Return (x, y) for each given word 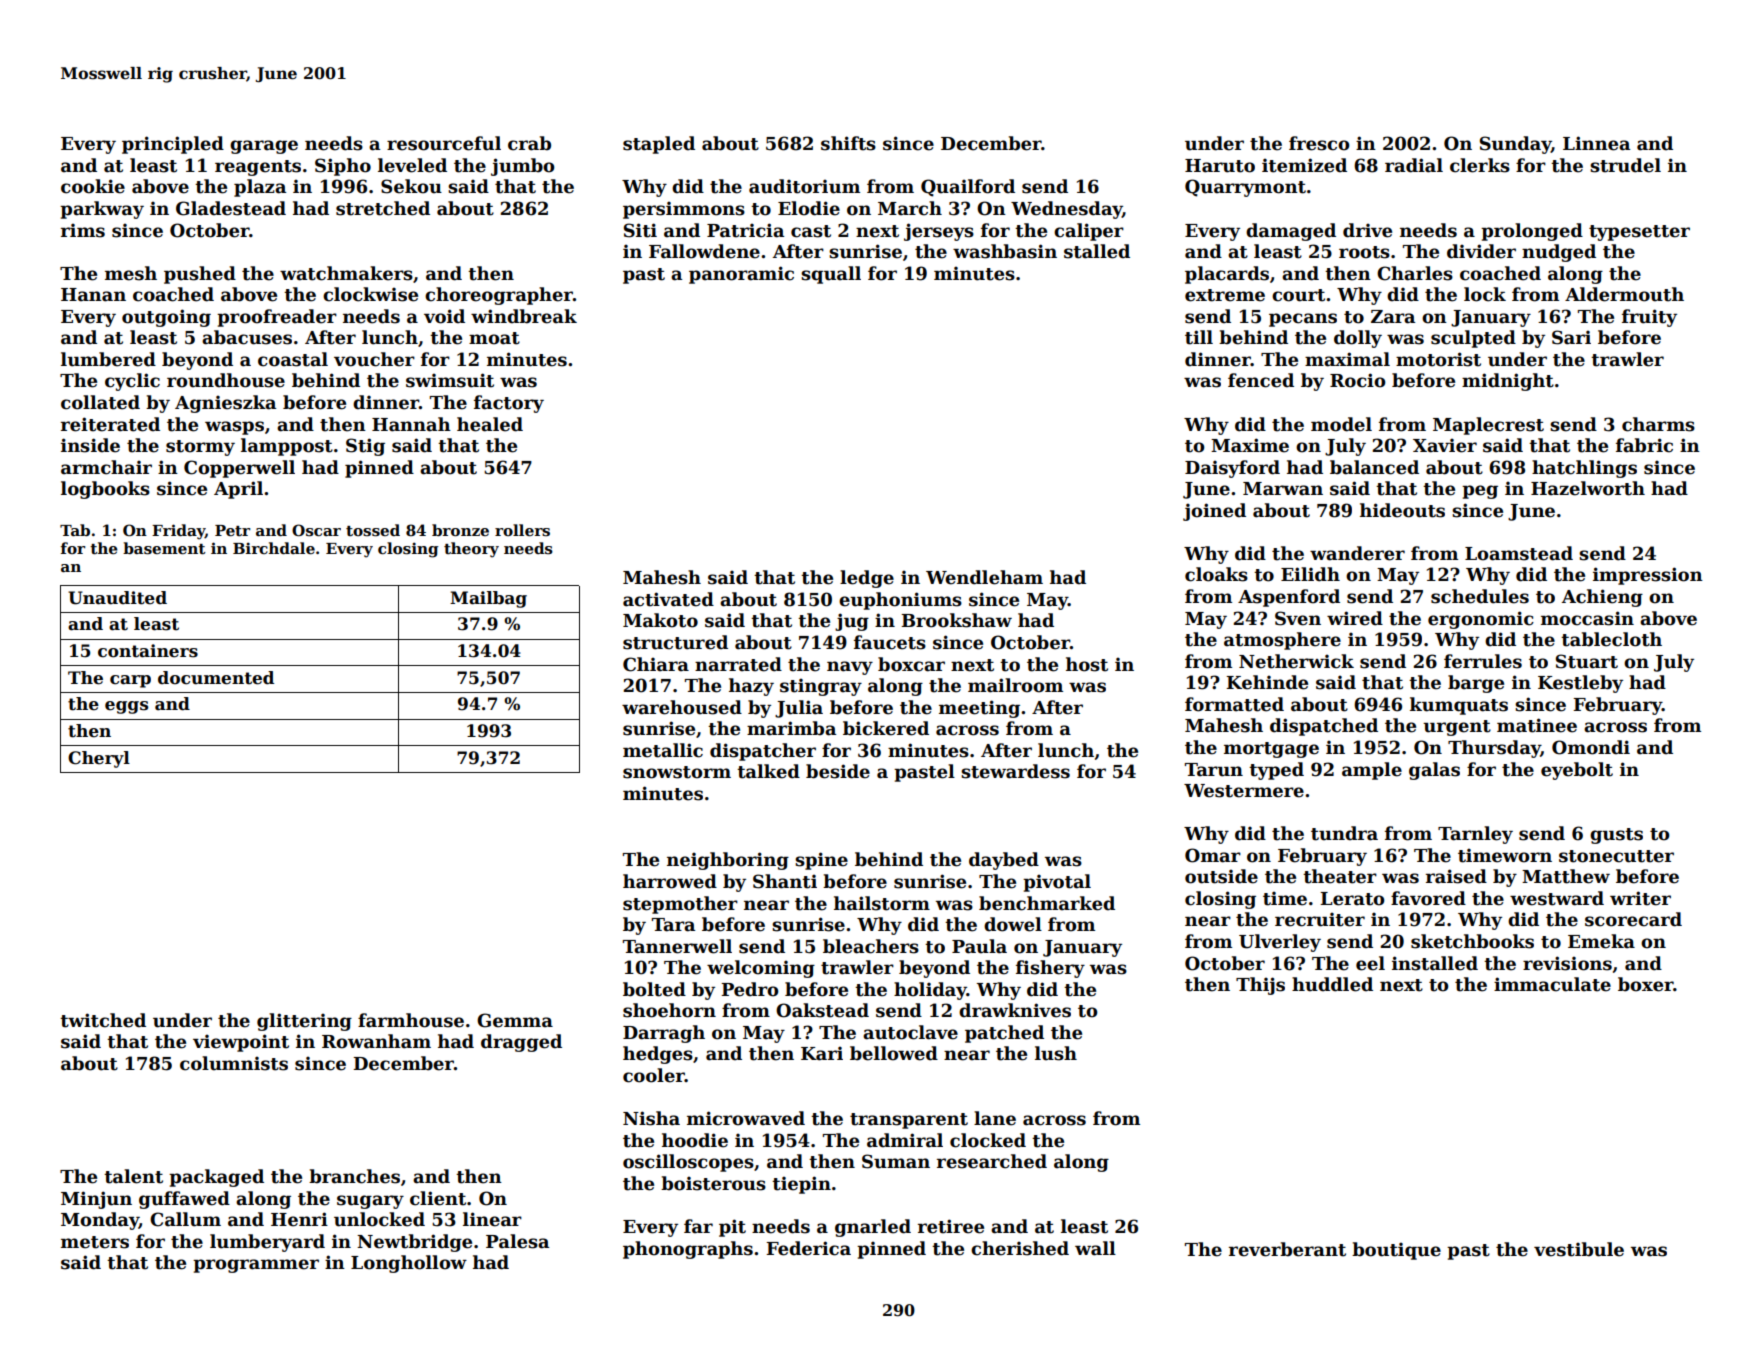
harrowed (670, 881)
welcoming (761, 969)
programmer (256, 1266)
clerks (1480, 165)
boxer (1645, 984)
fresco (1319, 143)
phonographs (688, 1250)
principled (173, 145)
